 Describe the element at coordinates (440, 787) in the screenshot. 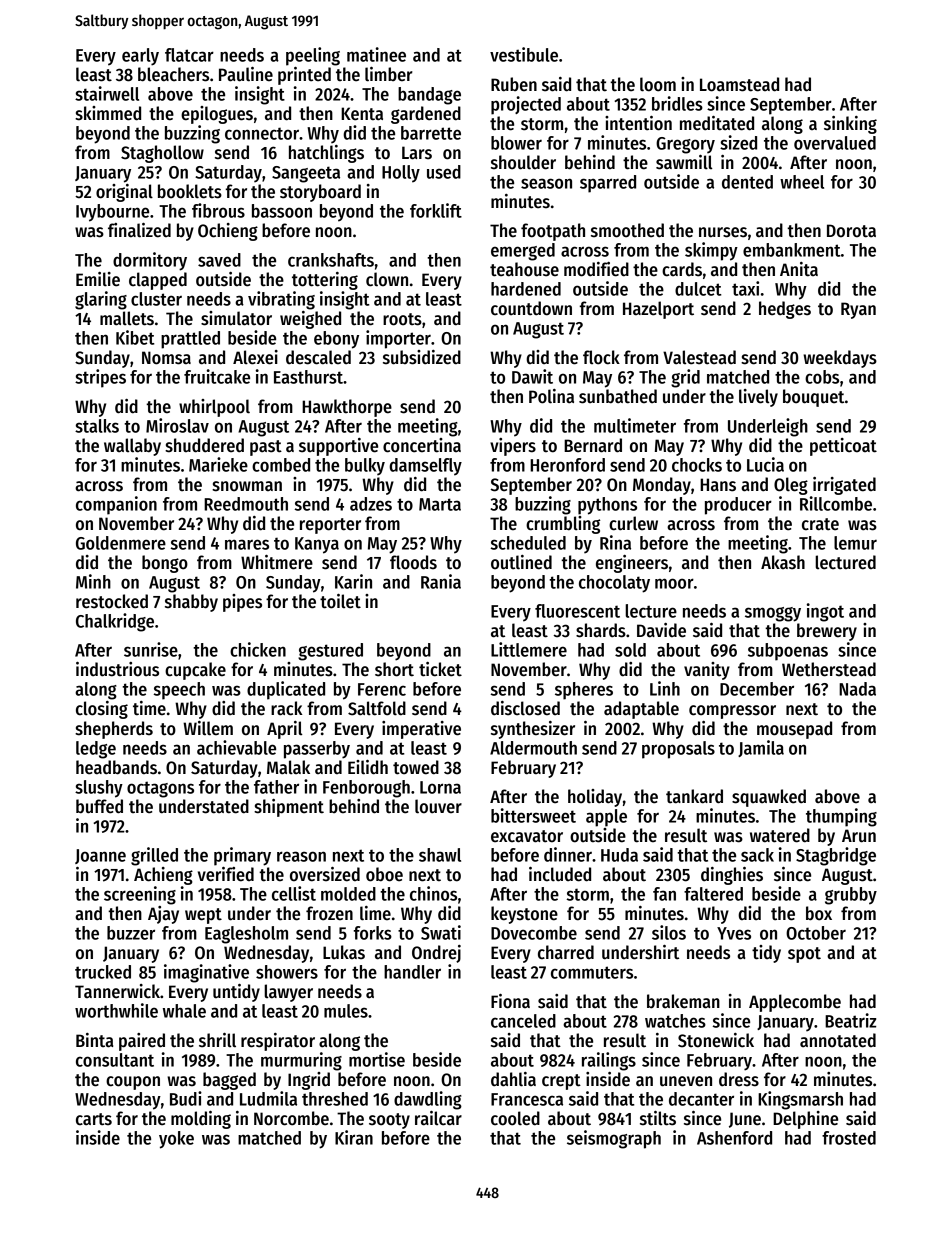

I see `Lorna` at that location.
